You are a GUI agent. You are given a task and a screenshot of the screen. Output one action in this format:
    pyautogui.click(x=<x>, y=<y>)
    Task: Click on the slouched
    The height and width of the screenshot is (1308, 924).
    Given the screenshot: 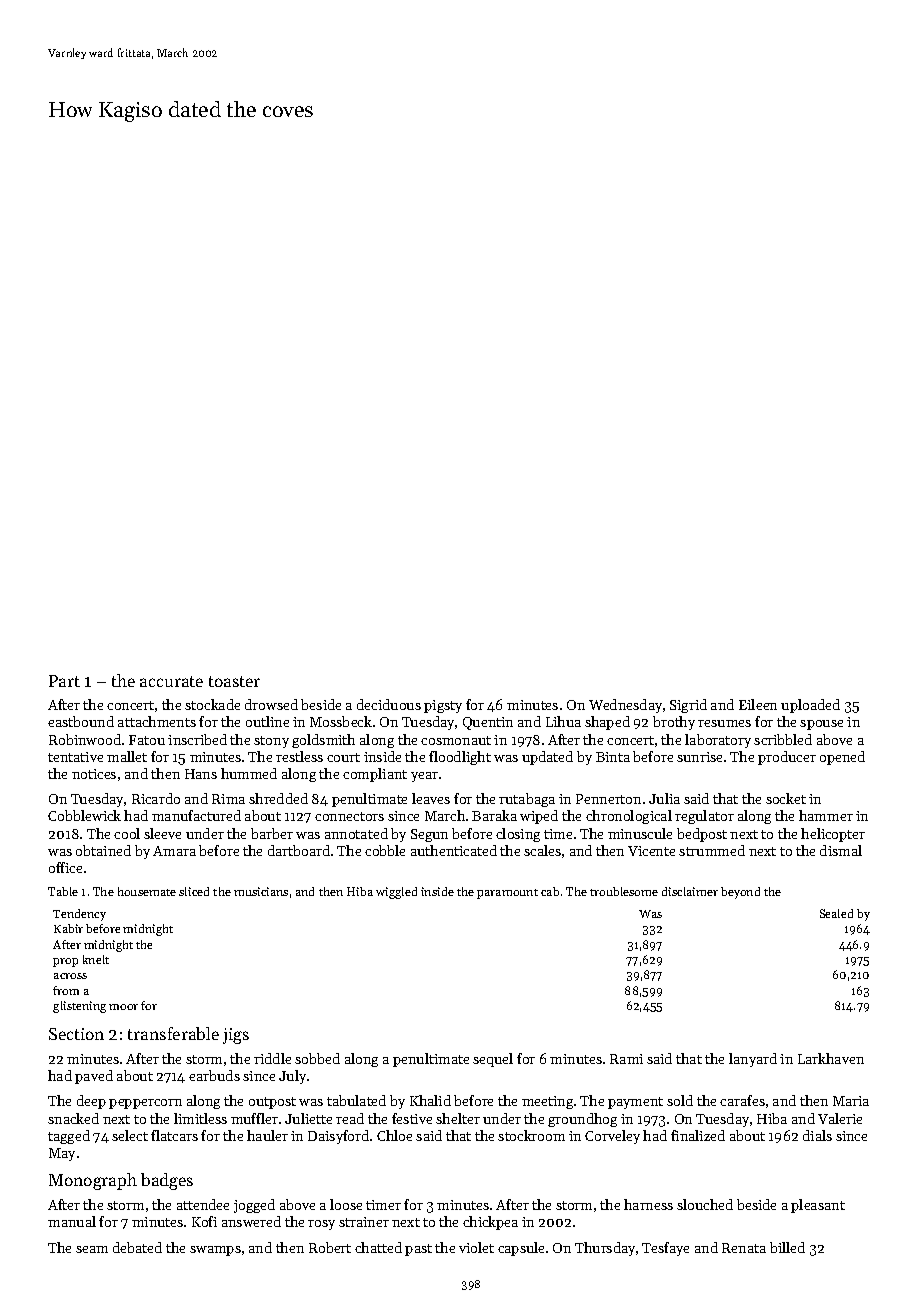 What is the action you would take?
    pyautogui.click(x=705, y=1204)
